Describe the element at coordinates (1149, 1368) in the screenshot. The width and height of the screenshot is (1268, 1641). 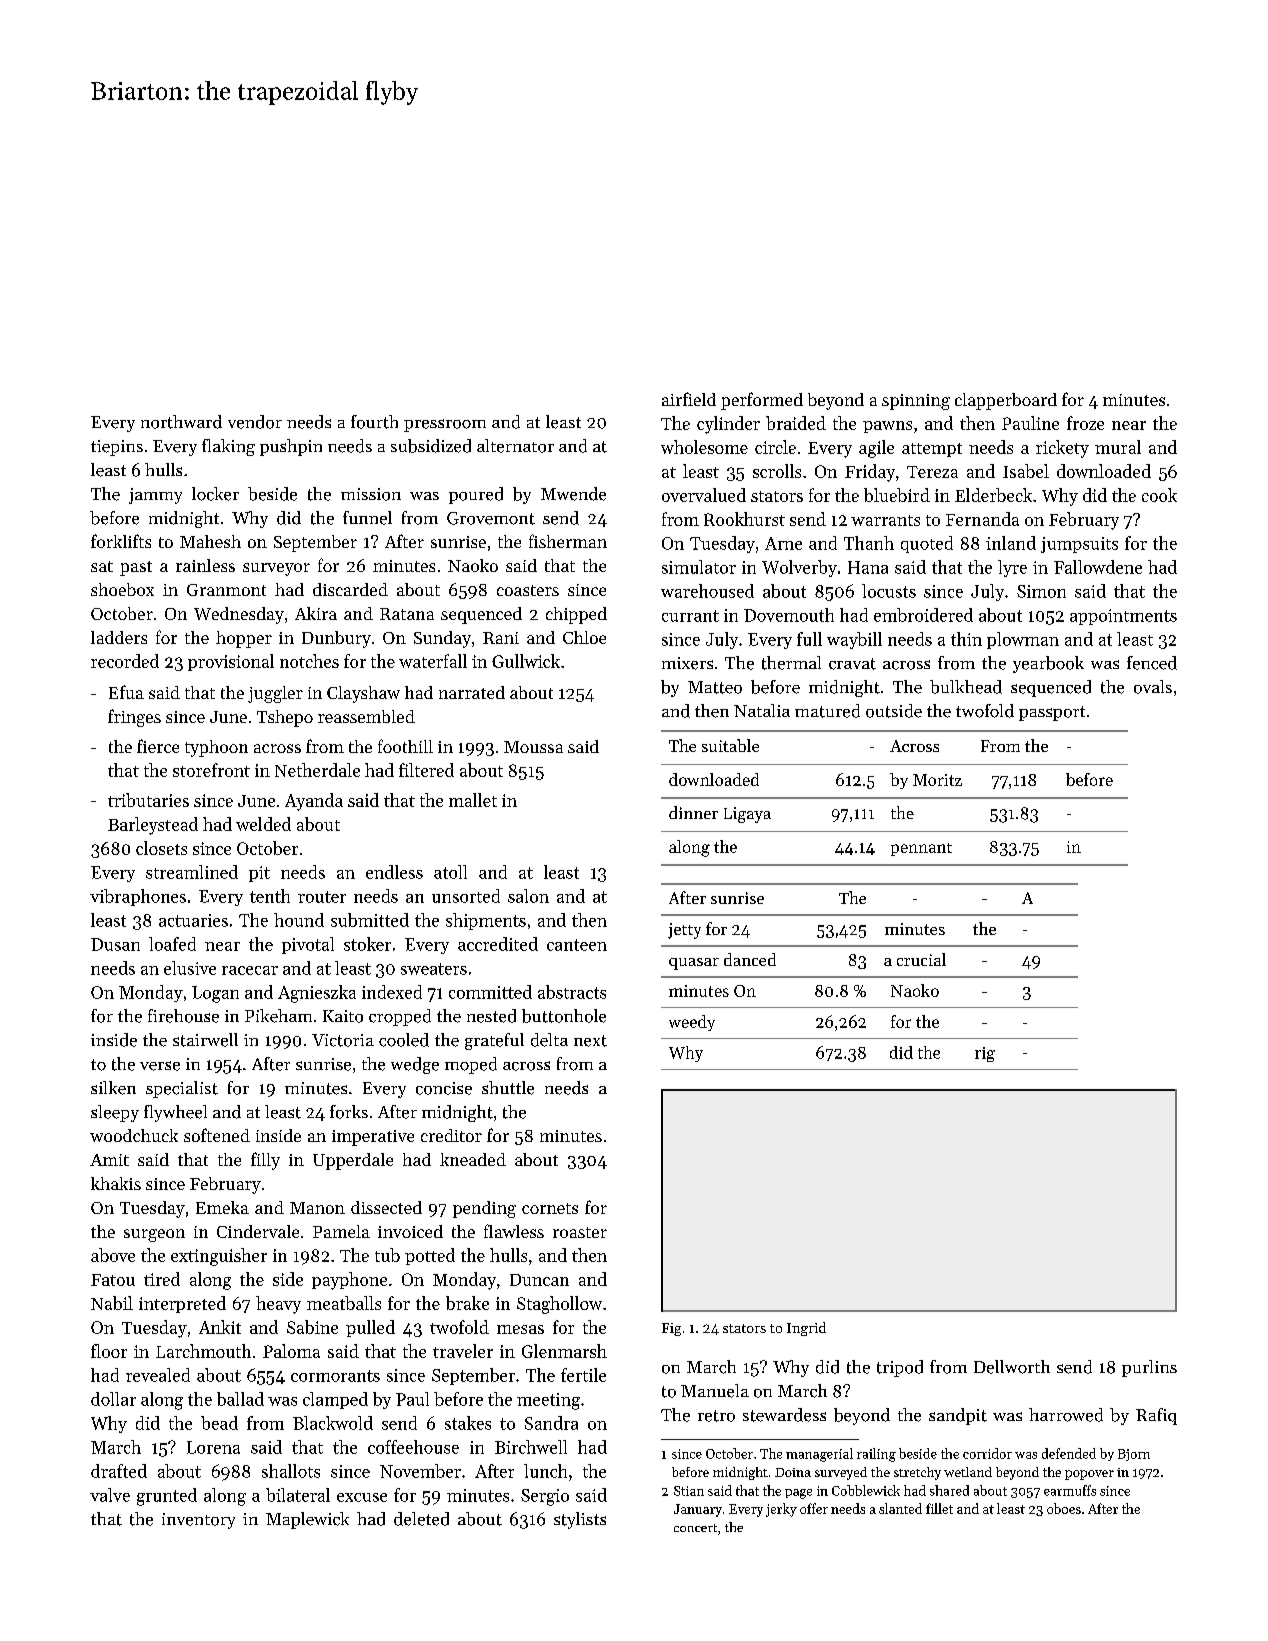
I see `purlins` at that location.
